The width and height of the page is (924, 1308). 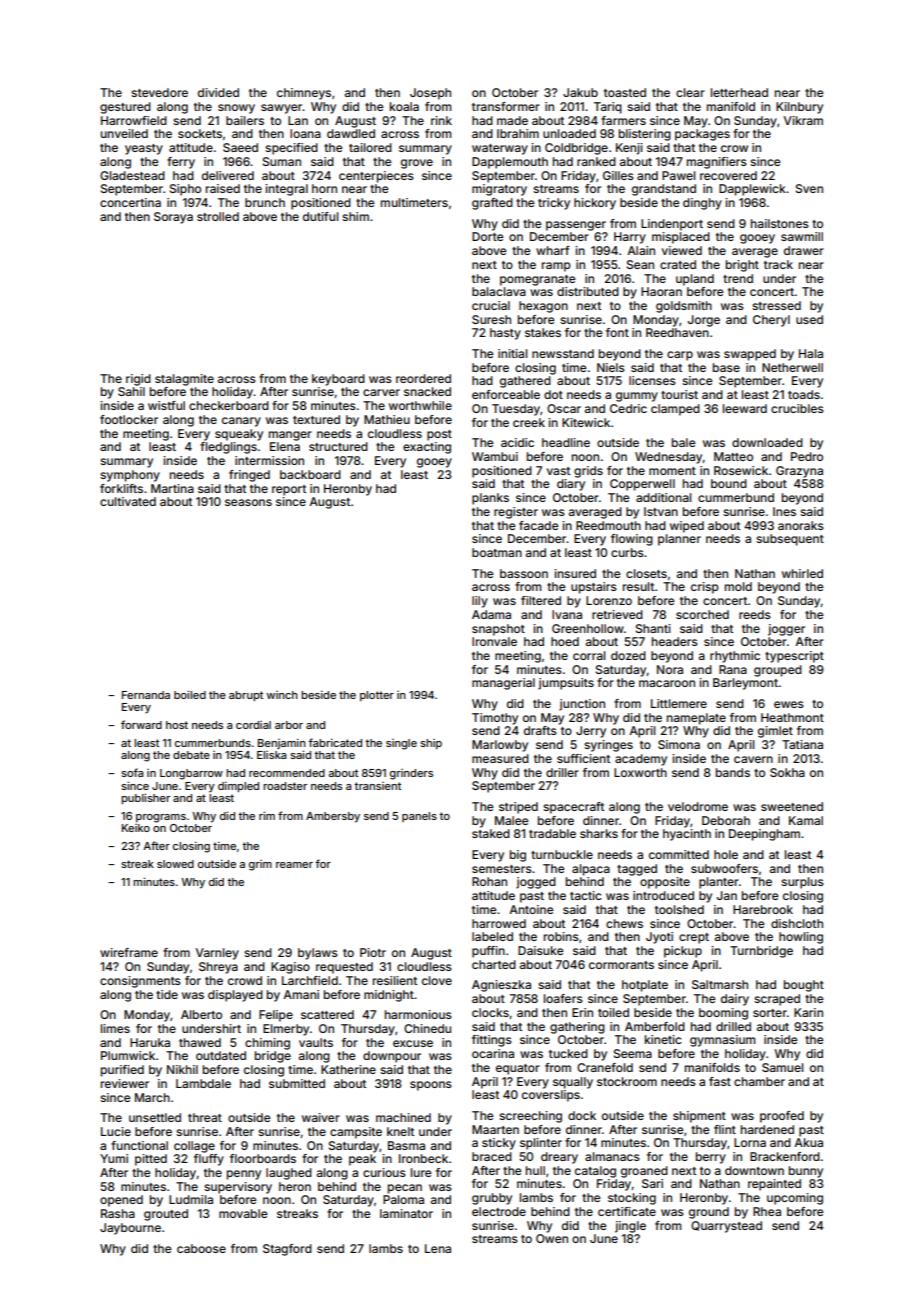 I want to click on dreary, so click(x=559, y=1158).
